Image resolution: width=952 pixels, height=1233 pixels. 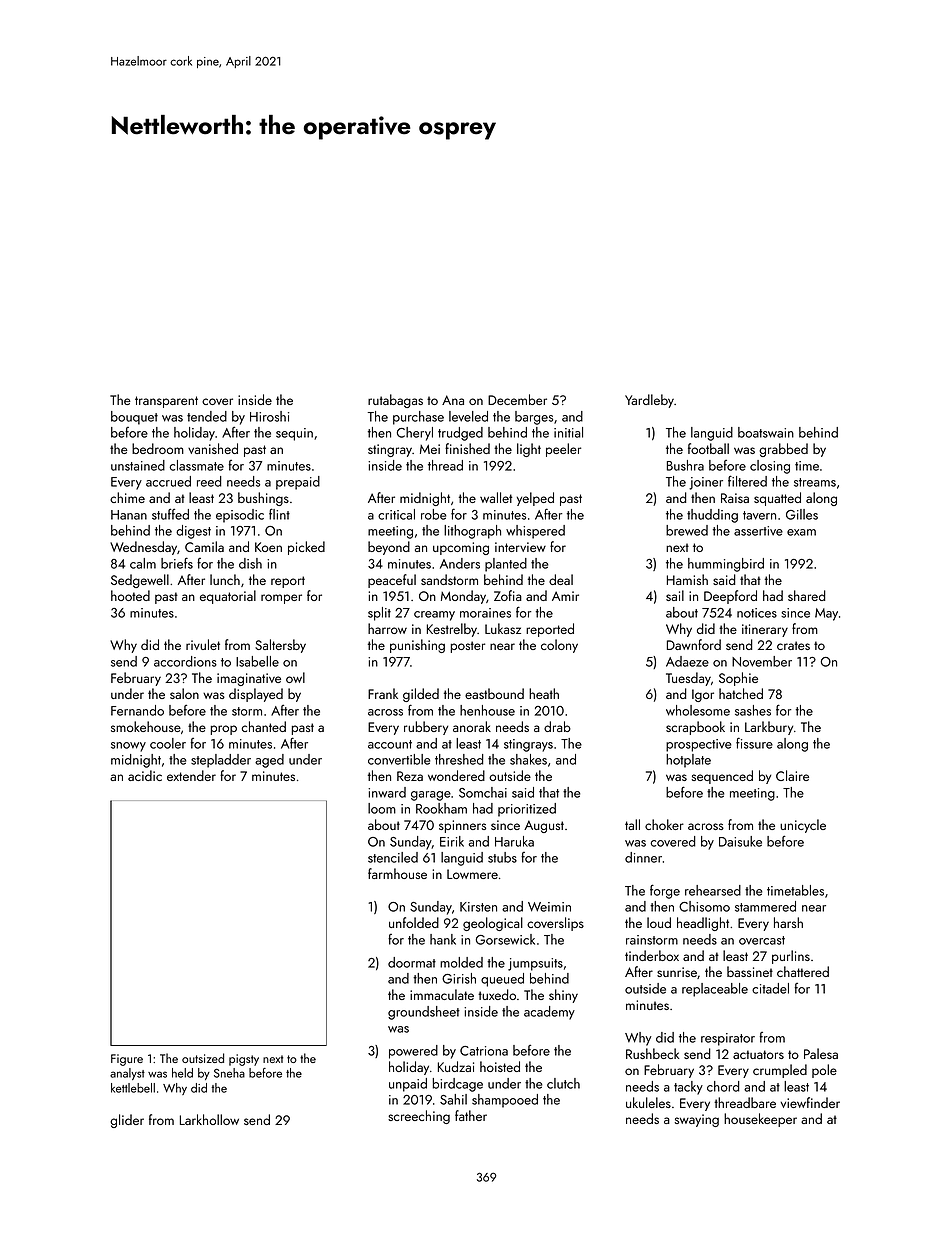 What do you see at coordinates (244, 1060) in the document?
I see `pigsty` at bounding box center [244, 1060].
